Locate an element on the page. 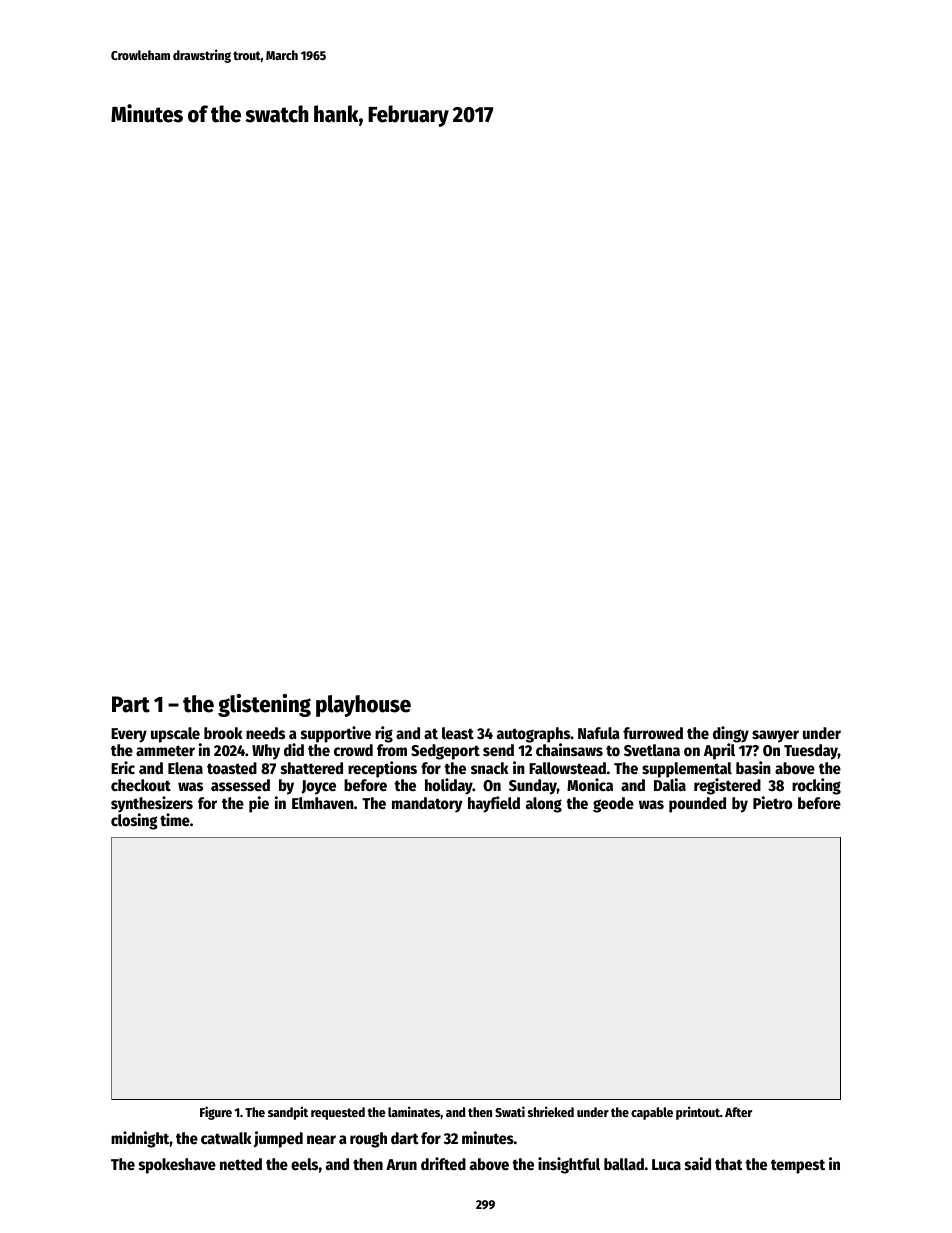 This image has width=952, height=1233. furrowed is located at coordinates (653, 733).
